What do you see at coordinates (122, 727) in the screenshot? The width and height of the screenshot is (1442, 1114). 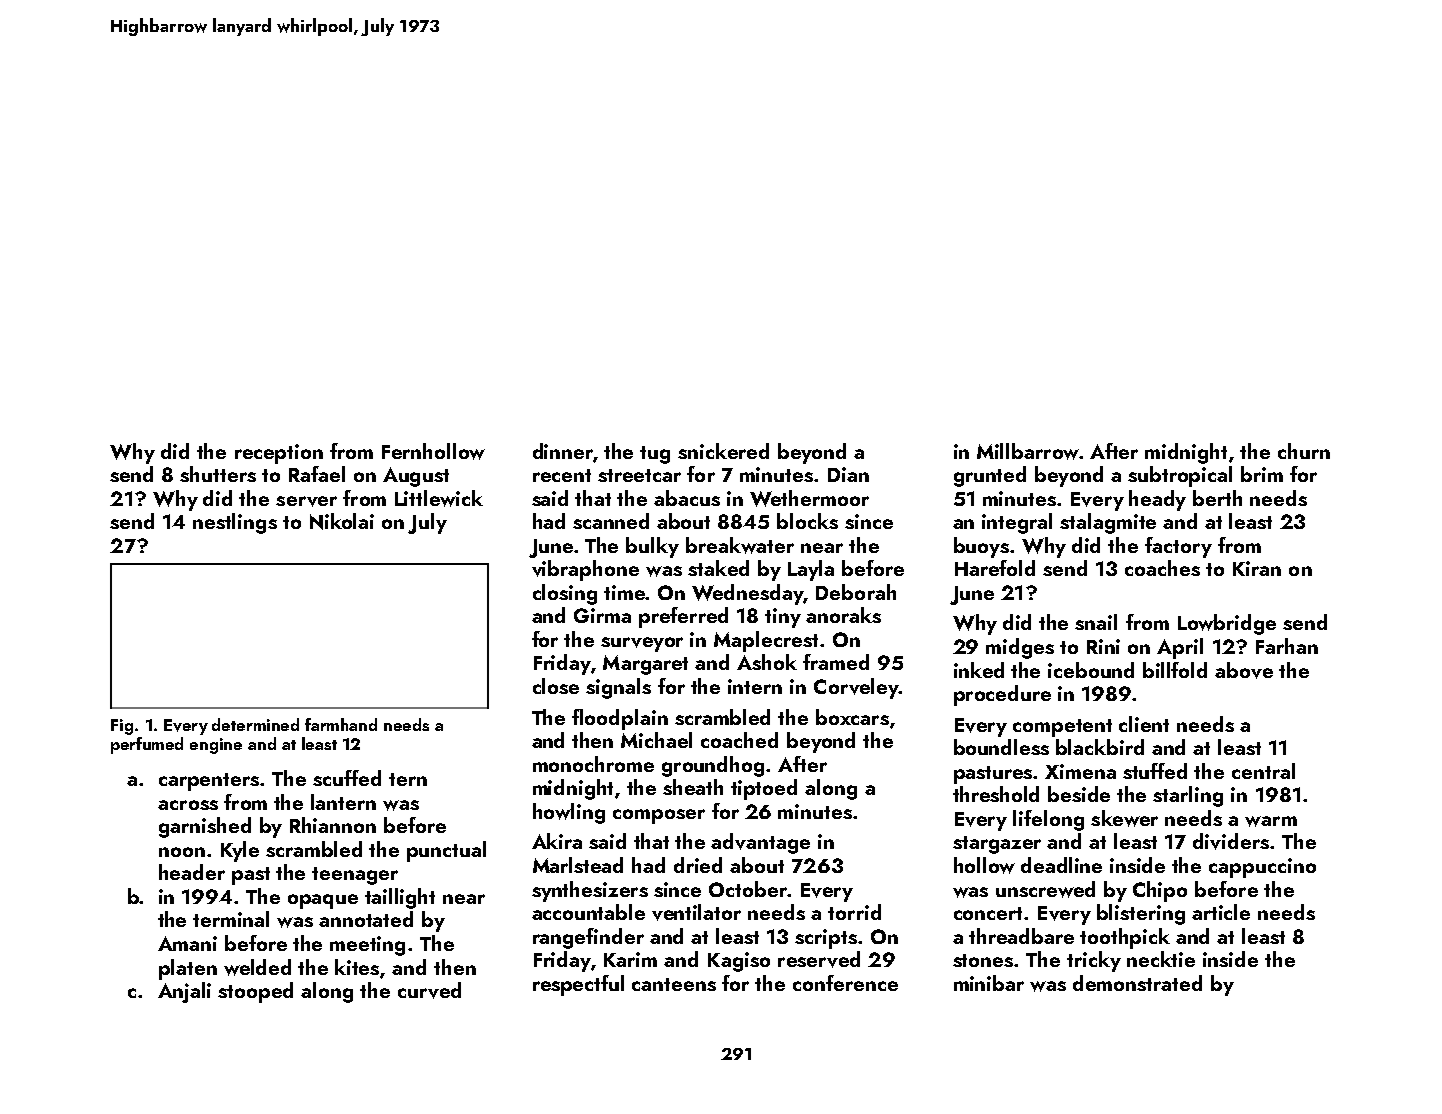 I see `Fig` at bounding box center [122, 727].
